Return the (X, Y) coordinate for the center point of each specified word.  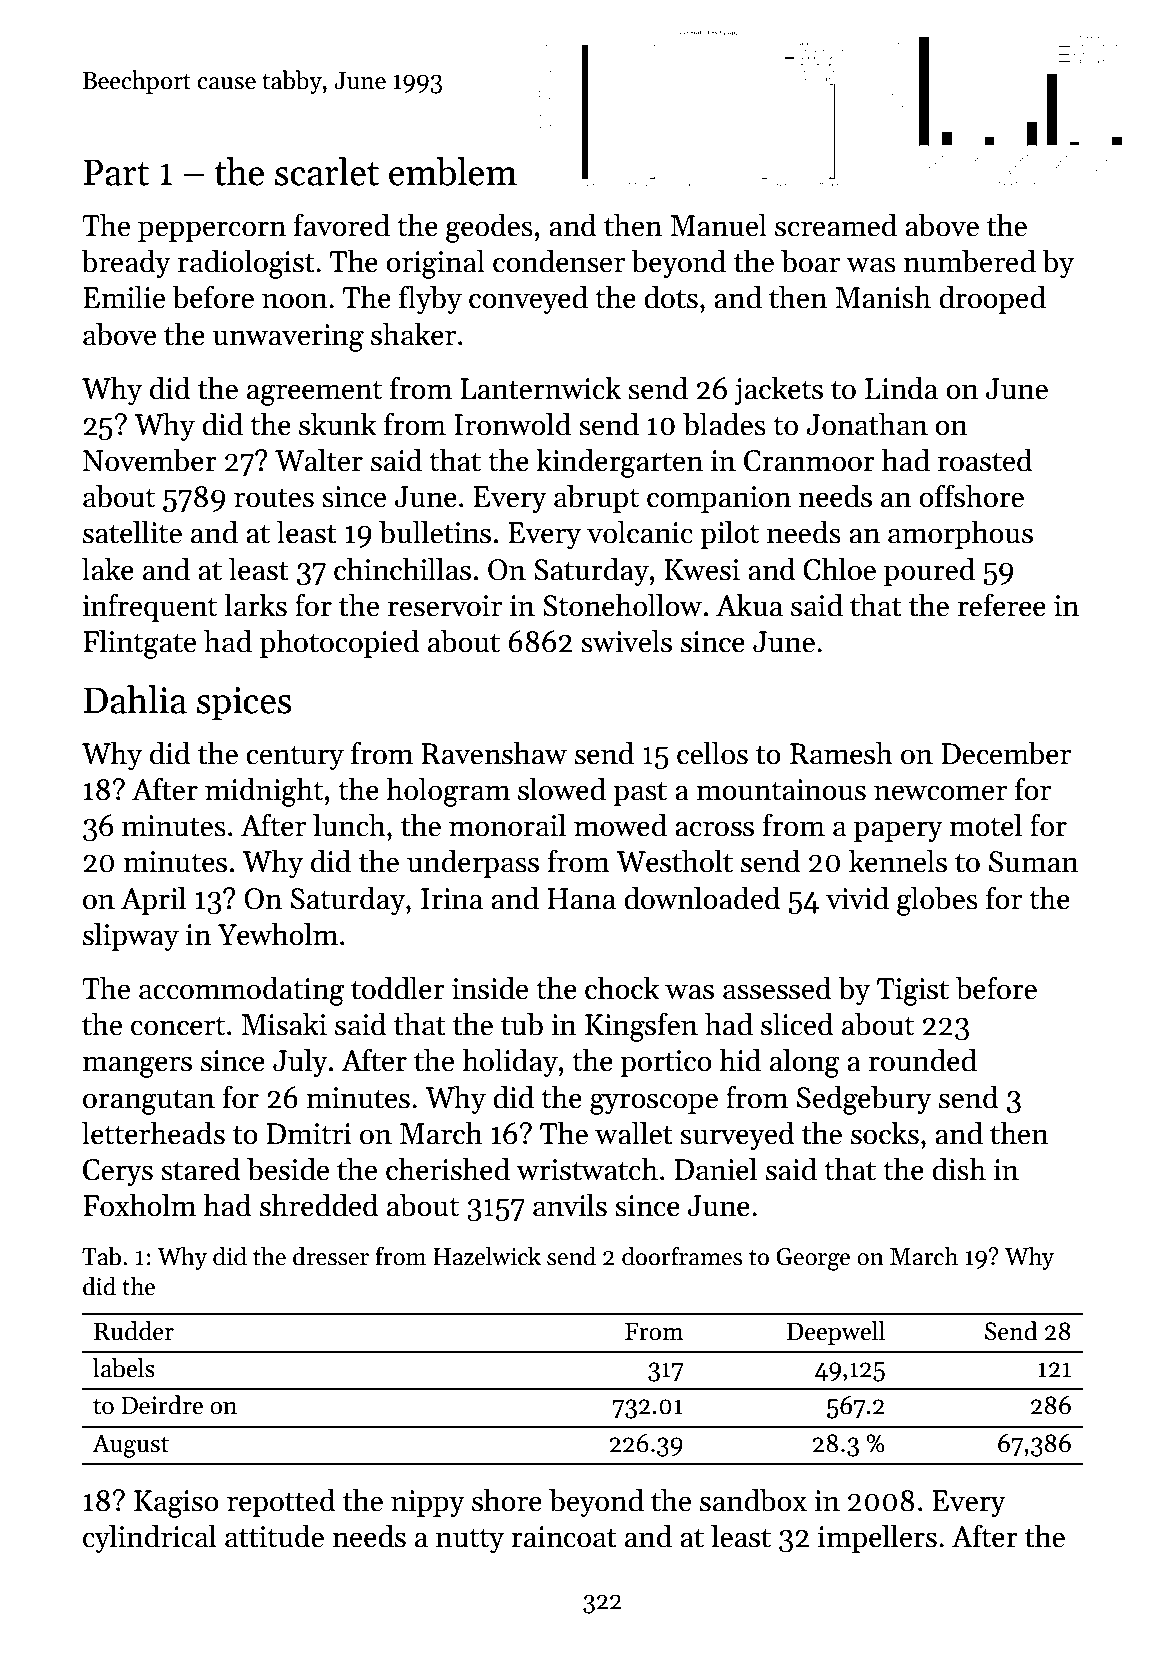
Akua (749, 605)
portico (666, 1063)
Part (116, 172)
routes (274, 498)
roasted (985, 460)
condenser (559, 261)
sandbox (753, 1500)
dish (959, 1169)
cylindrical (149, 1538)
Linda (901, 388)
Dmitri (309, 1134)
